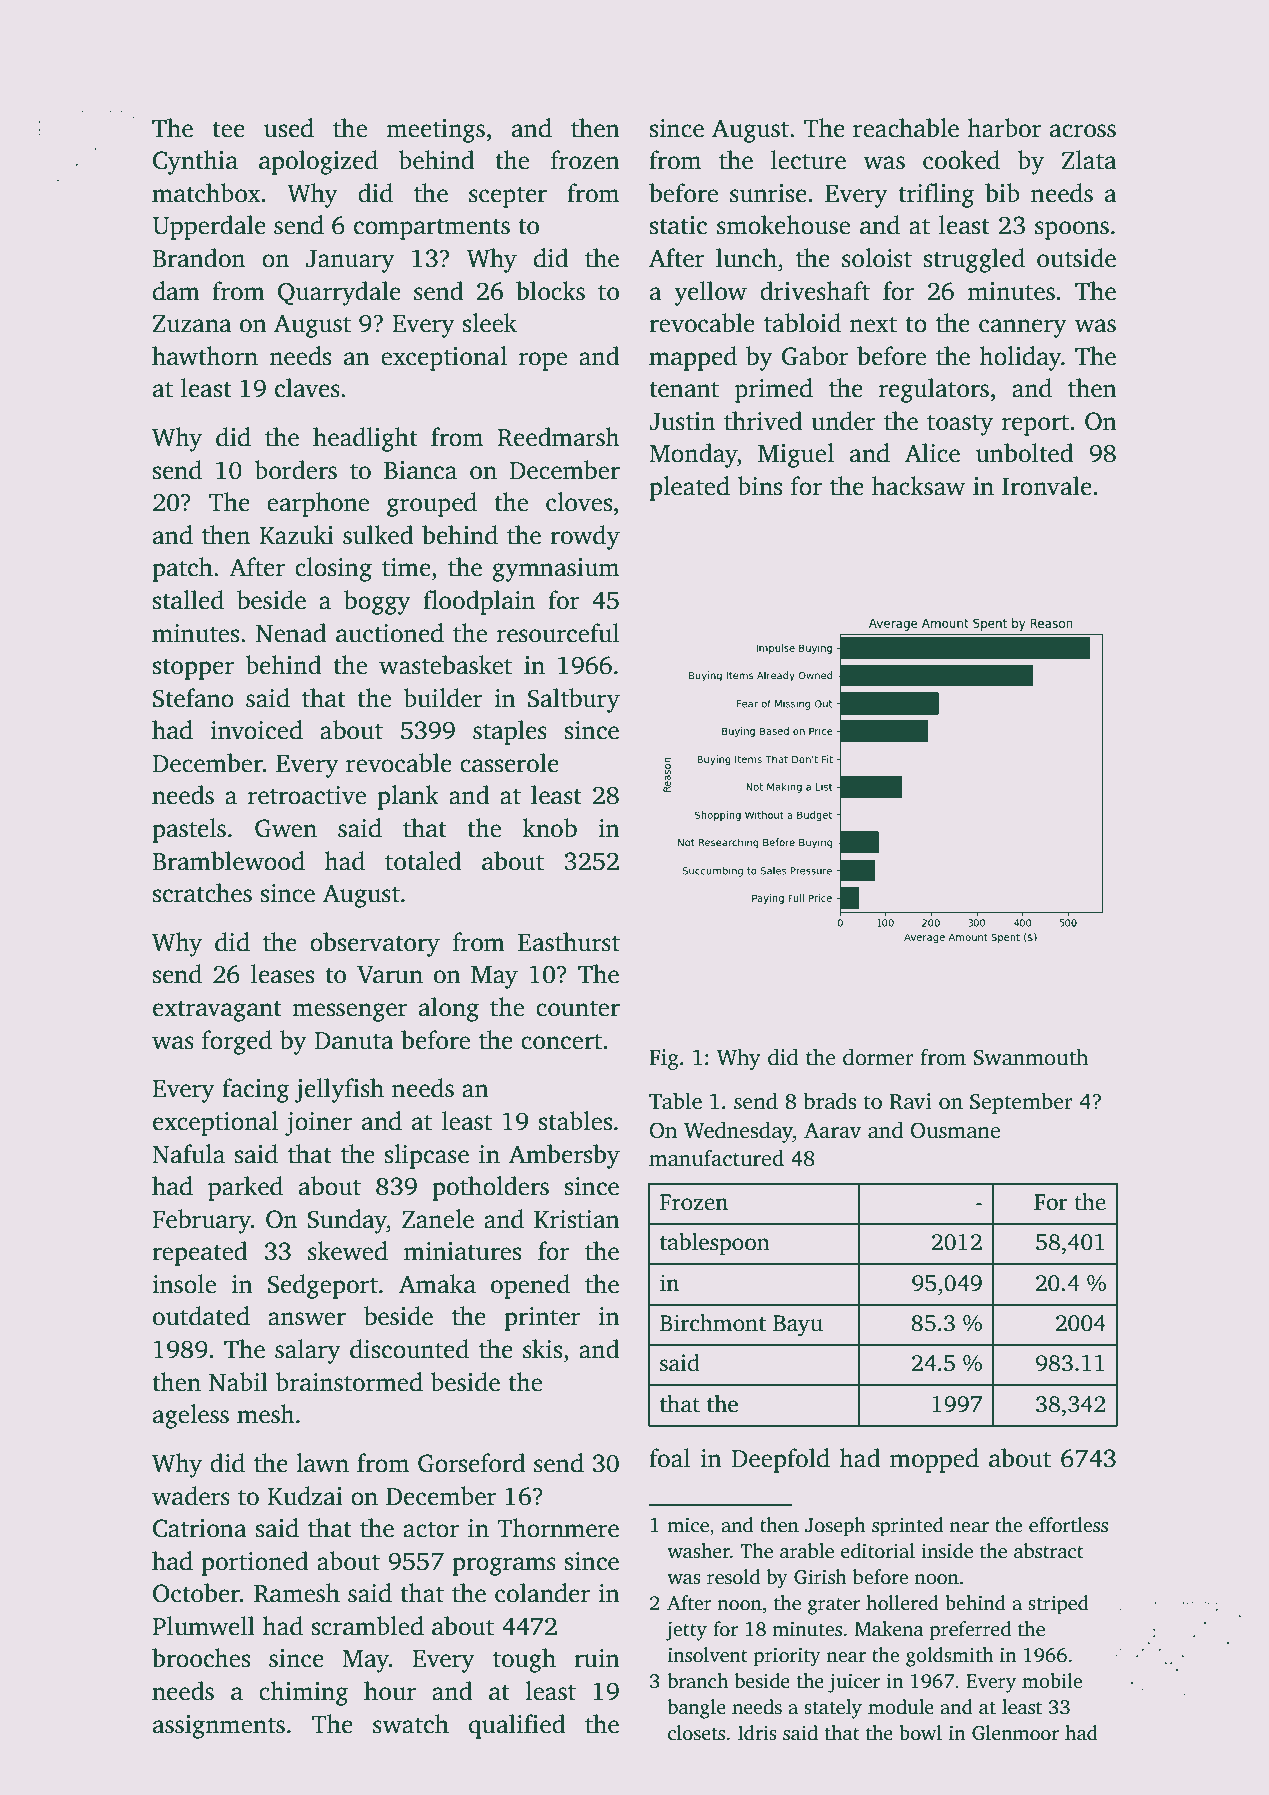  What do you see at coordinates (768, 193) in the document?
I see `sunrise` at bounding box center [768, 193].
